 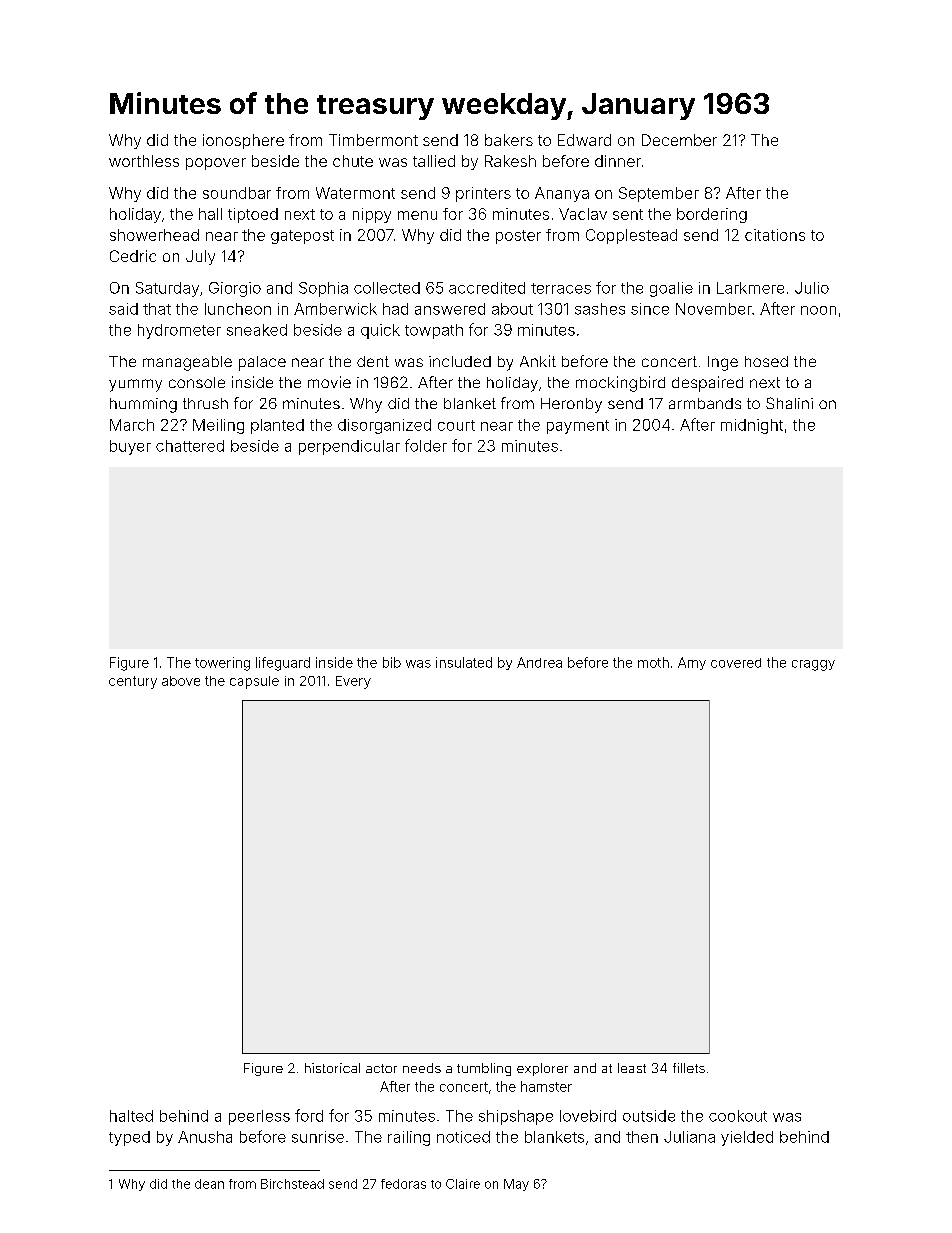 What do you see at coordinates (254, 682) in the screenshot?
I see `capsule` at bounding box center [254, 682].
